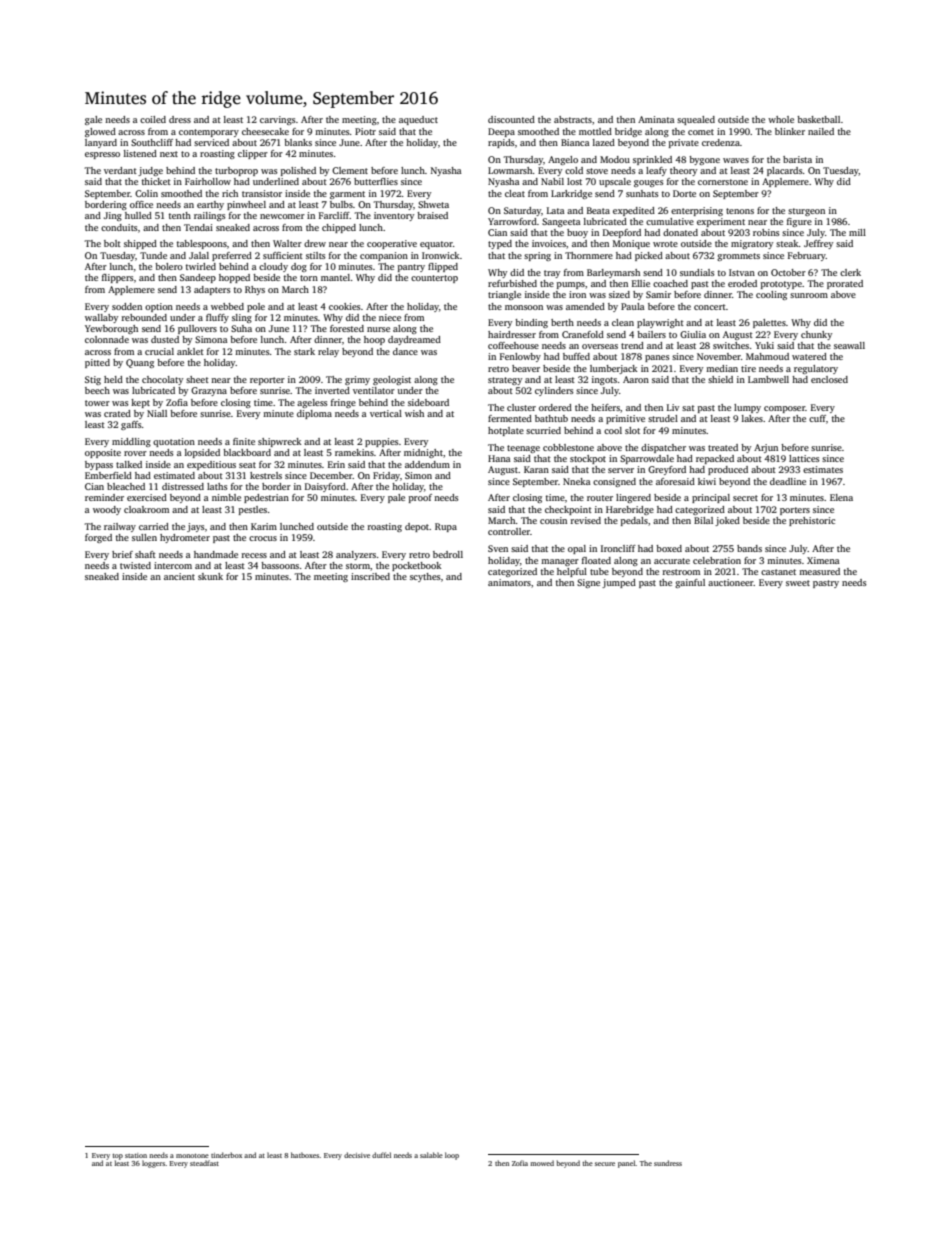 The width and height of the document is (952, 1233). What do you see at coordinates (536, 469) in the document?
I see `Karan` at bounding box center [536, 469].
